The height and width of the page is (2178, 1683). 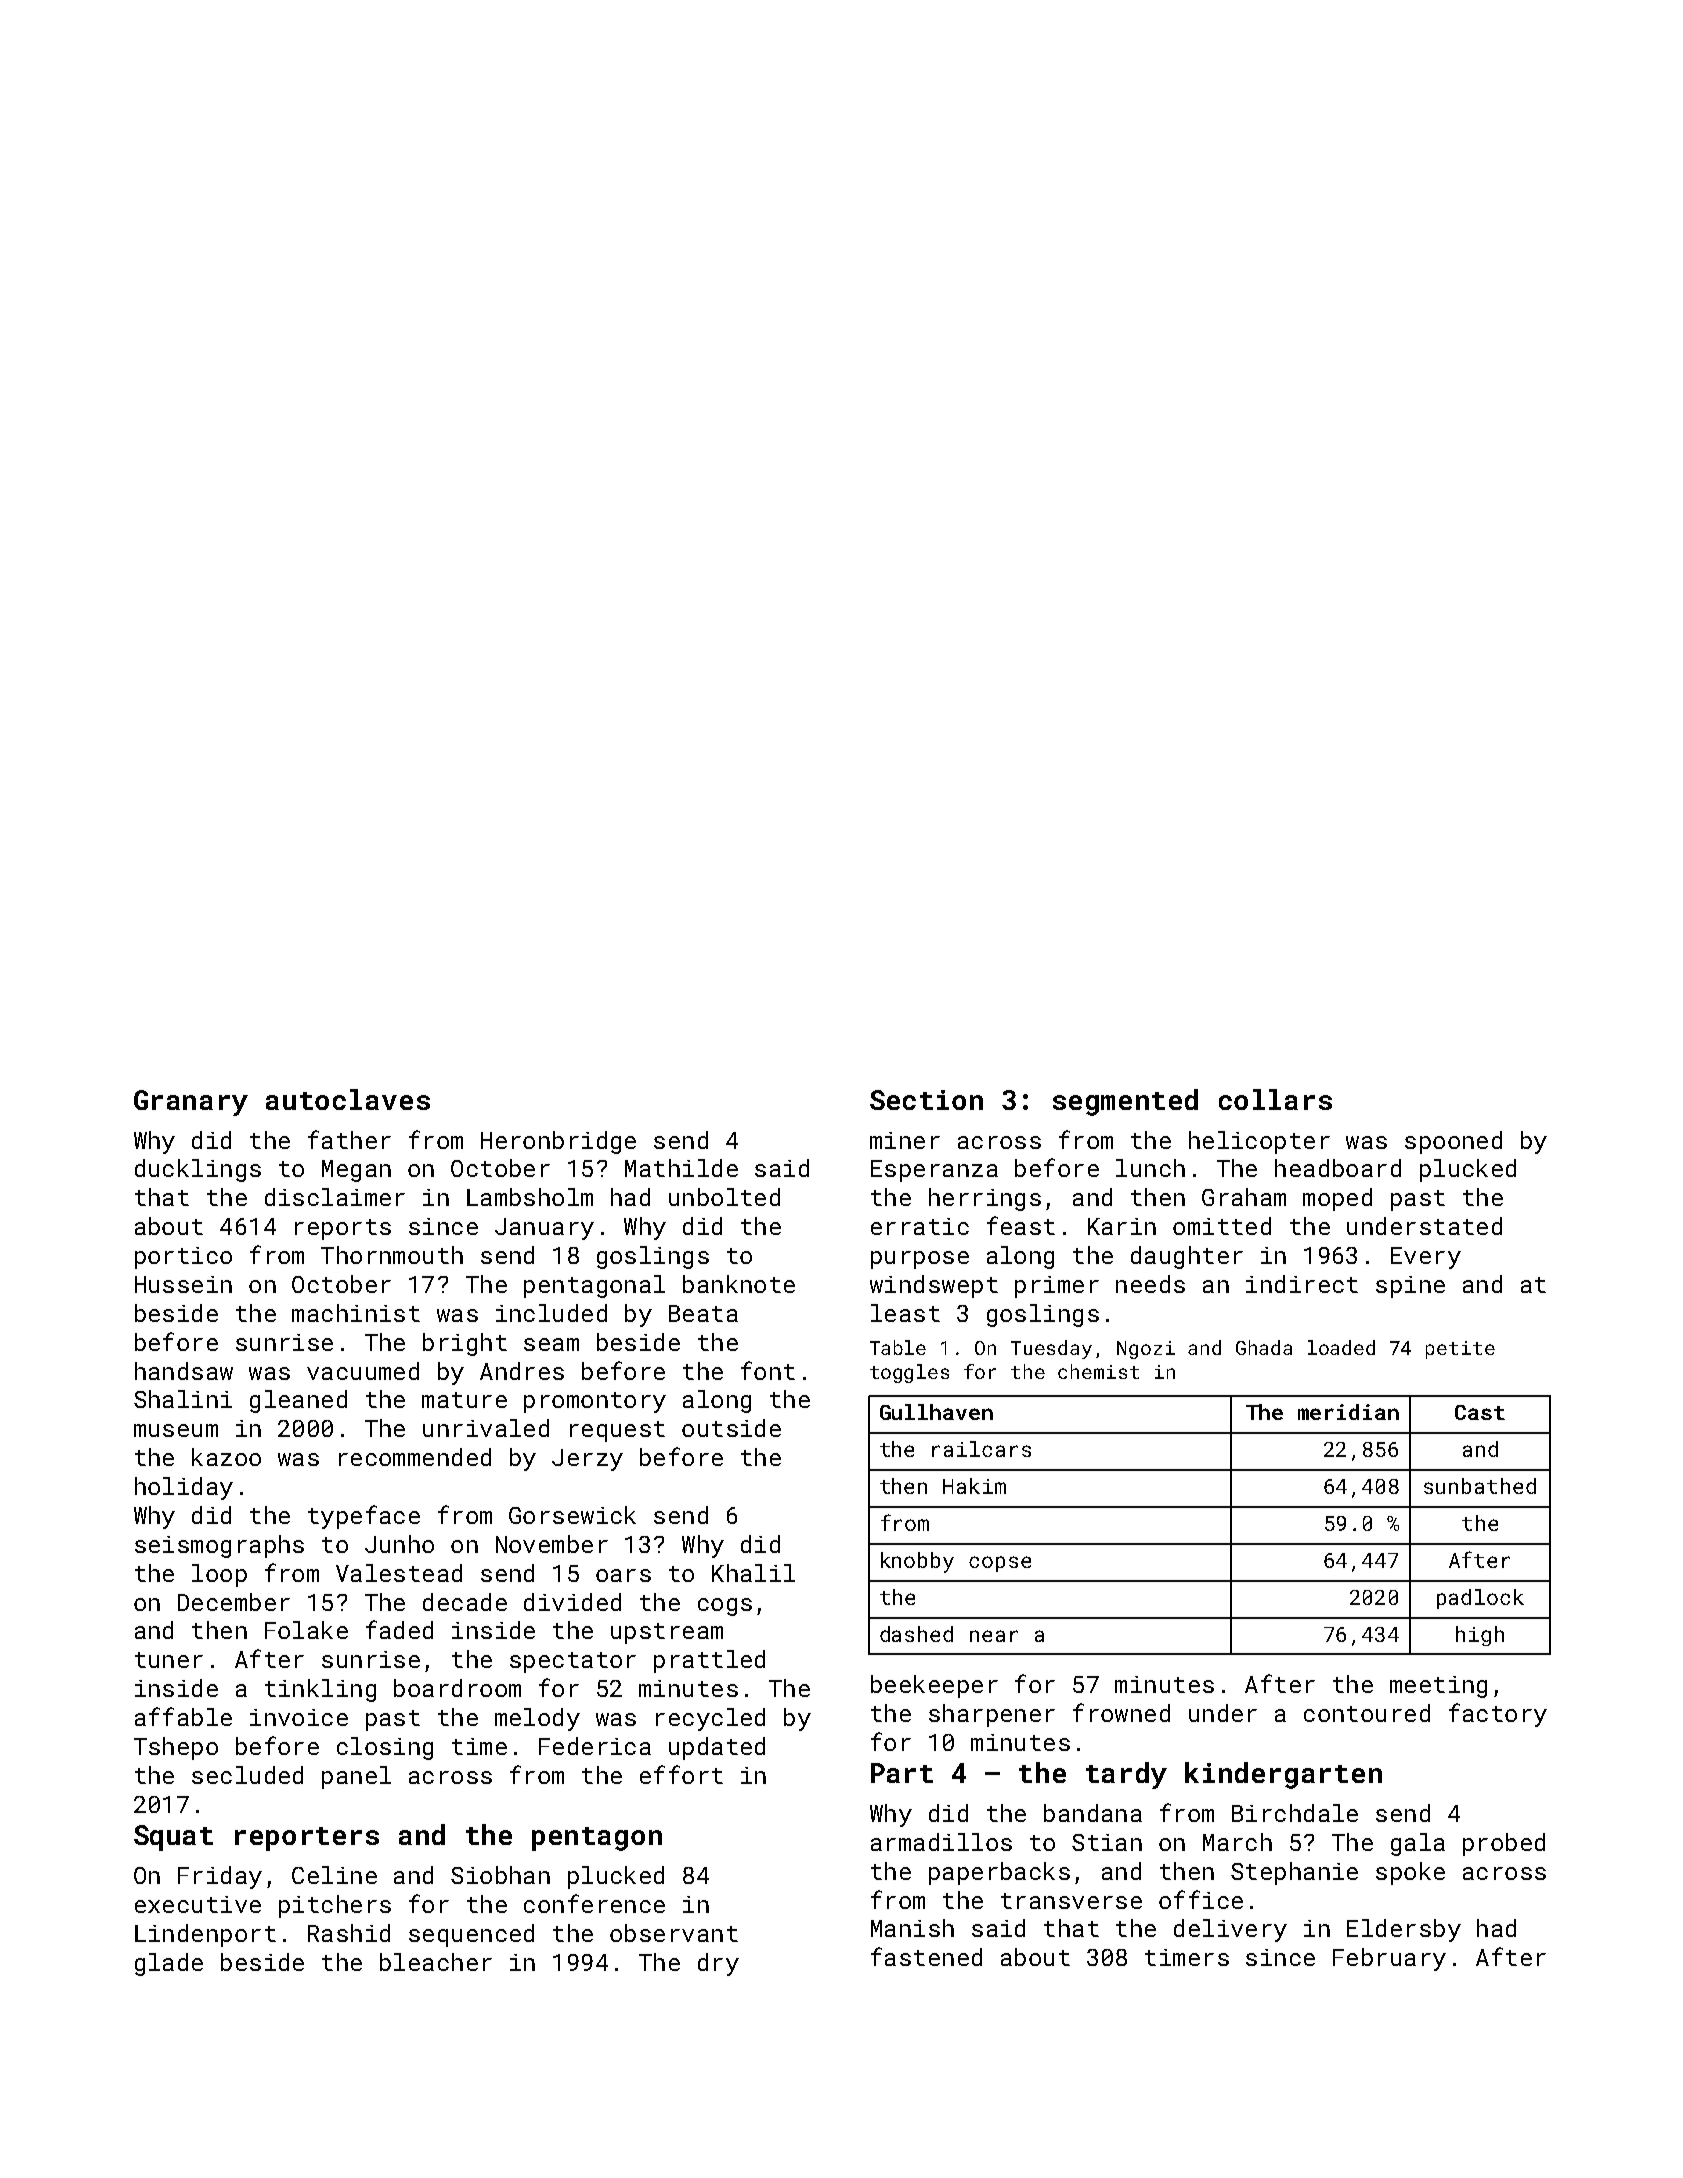 I want to click on gleaned, so click(x=298, y=1401).
